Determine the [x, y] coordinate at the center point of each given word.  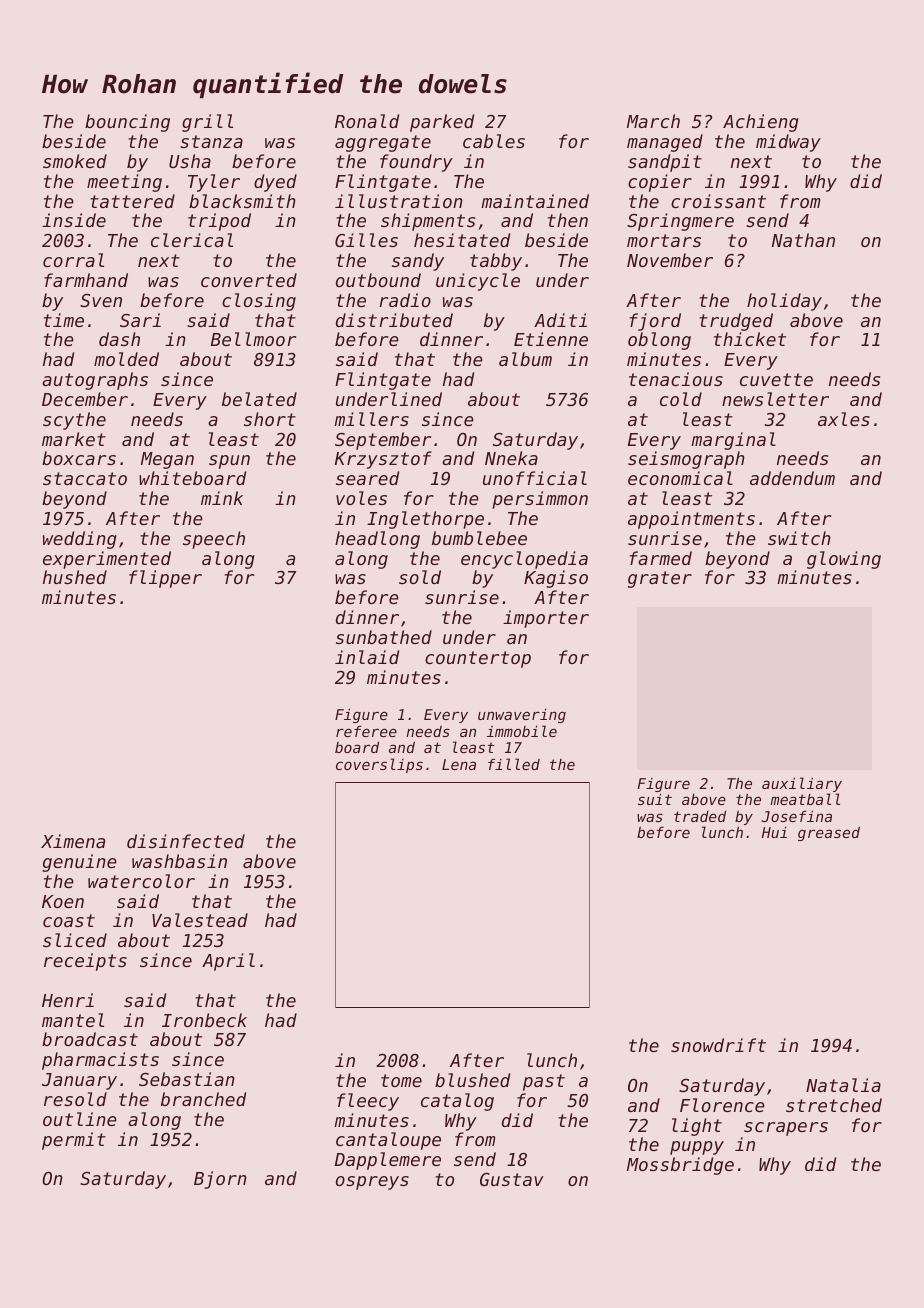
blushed [472, 1080]
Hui [774, 832]
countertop [478, 659]
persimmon [540, 500]
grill [207, 123]
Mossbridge [680, 1166]
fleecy [368, 1102]
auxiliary [802, 785]
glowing [844, 560]
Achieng [761, 123]
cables [494, 141]
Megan [167, 460]
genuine [79, 863]
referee [366, 731]
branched [203, 1099]
